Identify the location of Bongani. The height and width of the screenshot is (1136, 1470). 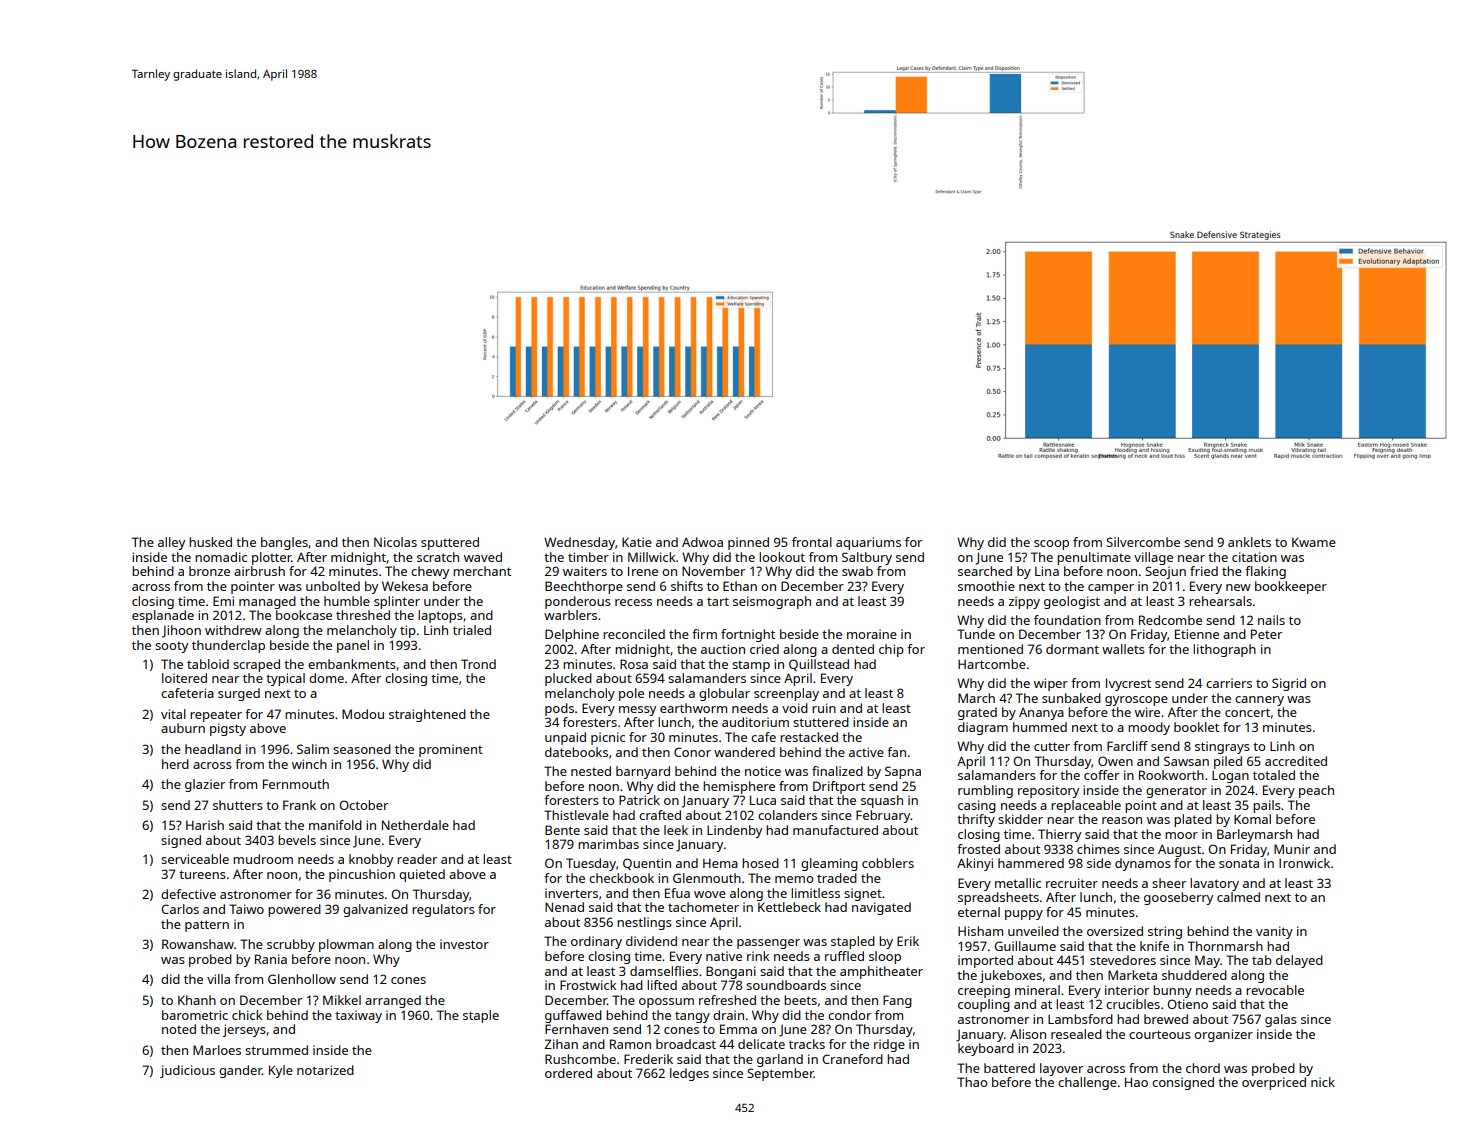
(731, 972).
